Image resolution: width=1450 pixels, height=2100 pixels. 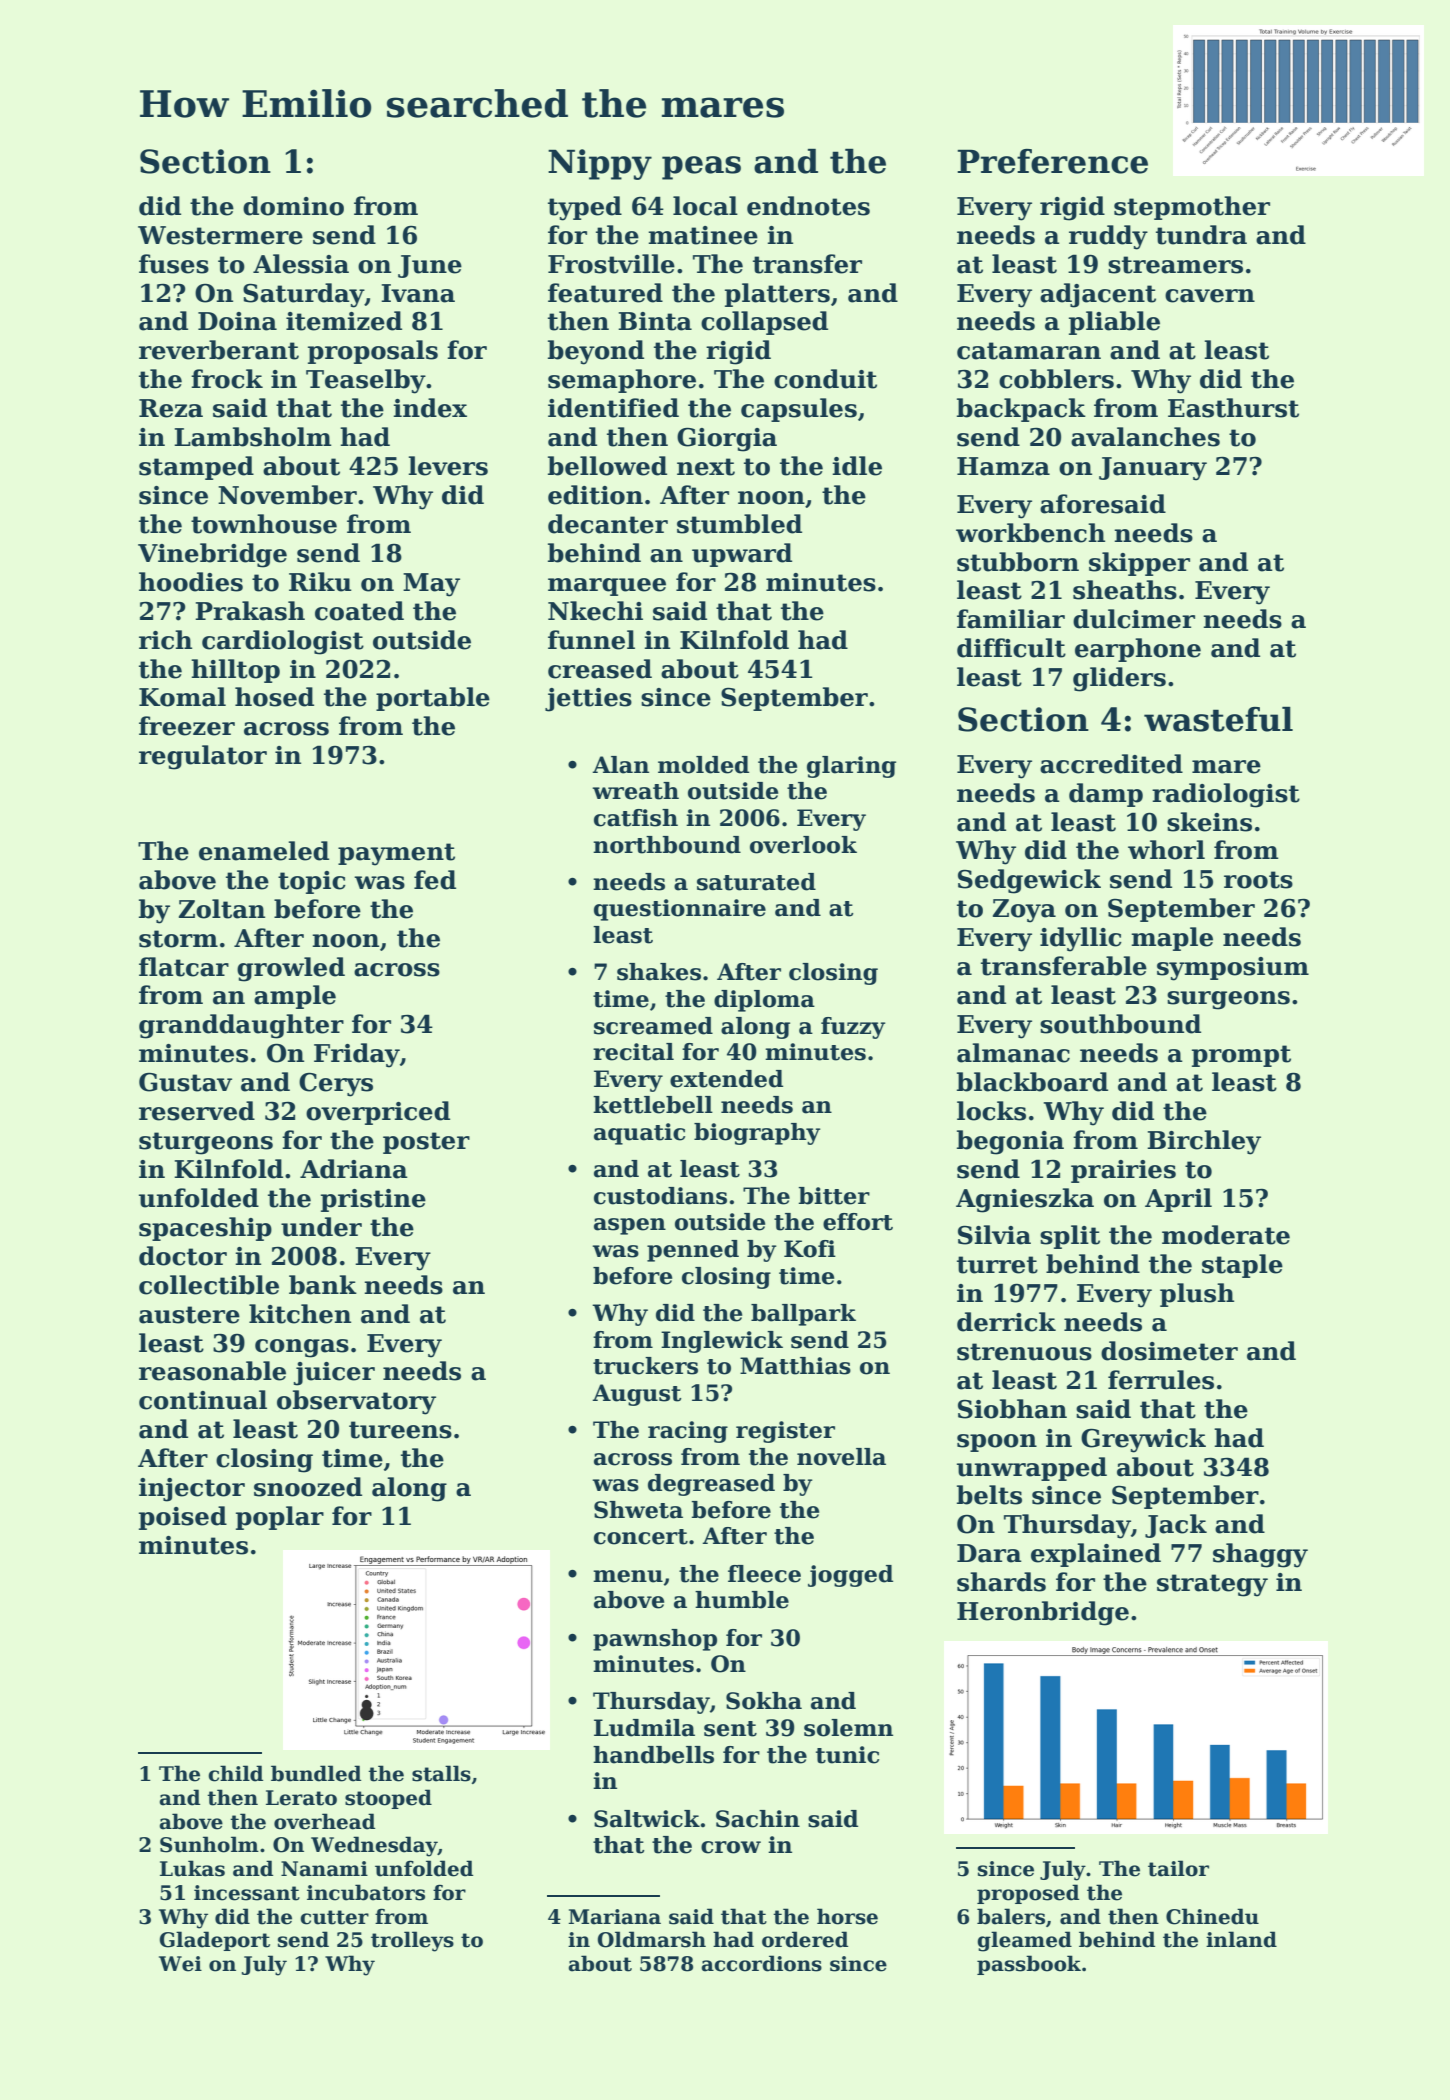 What do you see at coordinates (400, 1430) in the page?
I see `tureens` at bounding box center [400, 1430].
